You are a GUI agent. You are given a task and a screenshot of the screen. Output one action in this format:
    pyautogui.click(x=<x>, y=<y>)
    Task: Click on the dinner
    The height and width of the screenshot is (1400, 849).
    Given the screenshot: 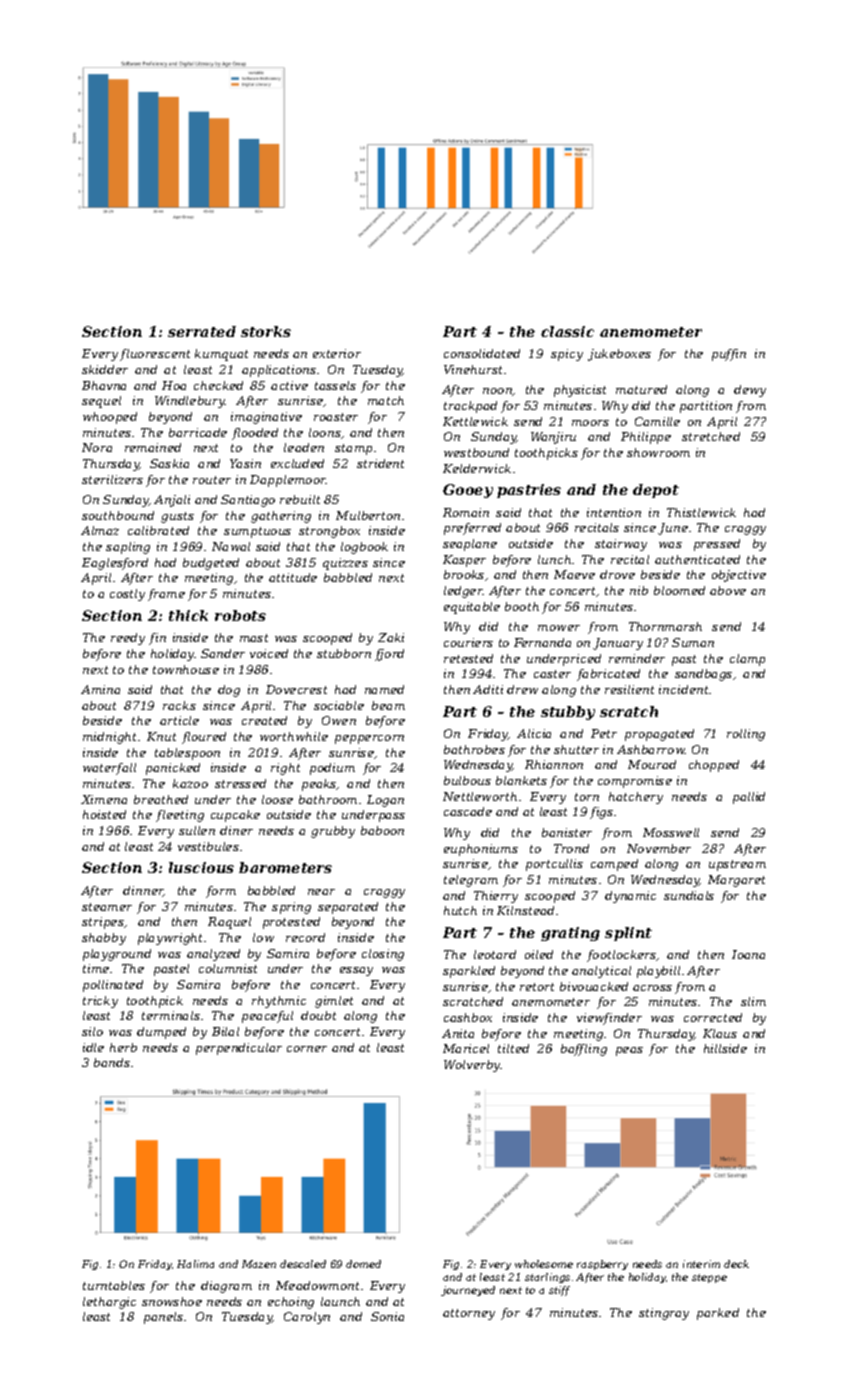 What is the action you would take?
    pyautogui.click(x=143, y=891)
